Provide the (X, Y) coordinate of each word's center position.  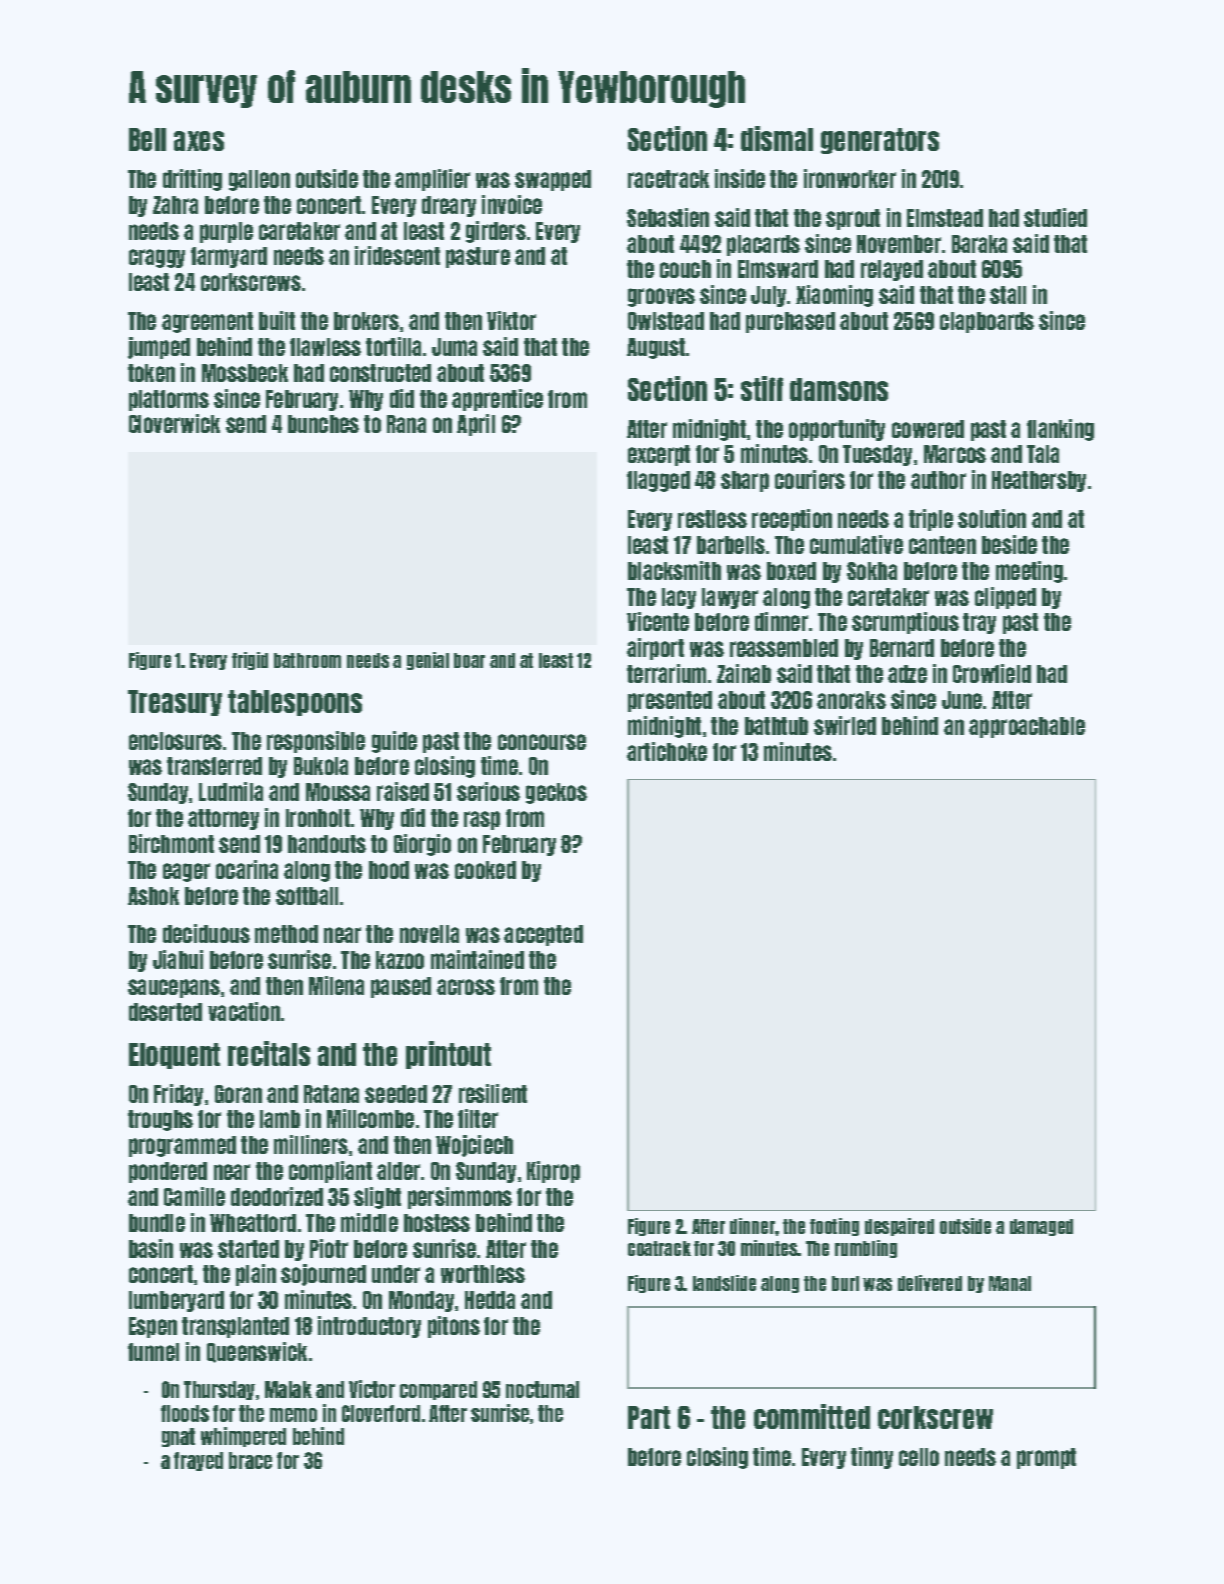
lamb (280, 1119)
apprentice (497, 400)
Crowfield (992, 673)
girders (496, 232)
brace (250, 1460)
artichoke (667, 751)
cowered (928, 429)
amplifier (432, 180)
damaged (1041, 1227)
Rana (406, 424)
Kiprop (553, 1172)
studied (1055, 217)
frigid (250, 661)
